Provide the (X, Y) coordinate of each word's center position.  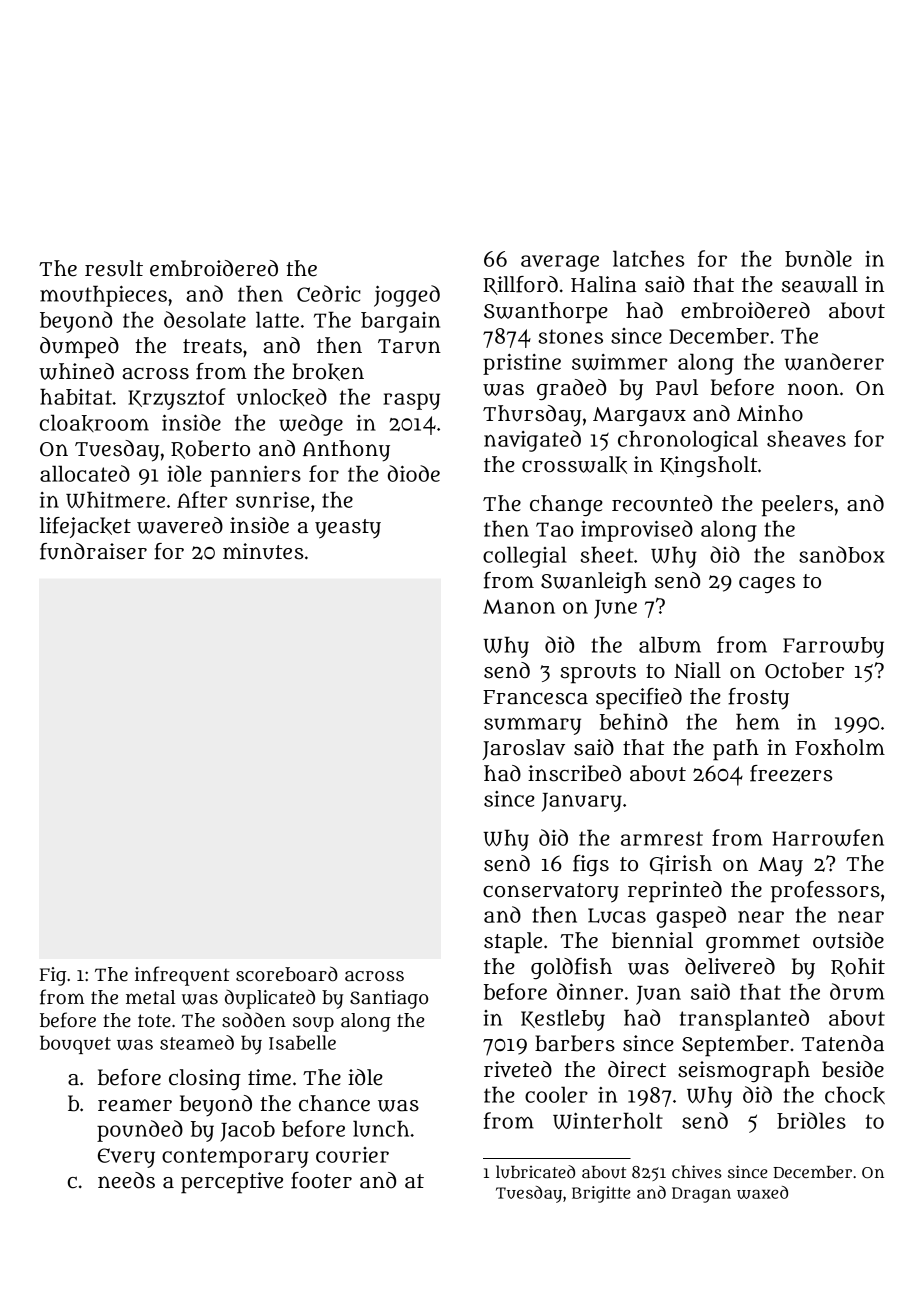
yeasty (348, 529)
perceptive (232, 1183)
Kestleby (563, 1020)
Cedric (329, 293)
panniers (255, 476)
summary (532, 726)
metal (151, 997)
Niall (697, 670)
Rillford (520, 285)
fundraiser (93, 551)
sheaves (806, 438)
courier (352, 1155)
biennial (652, 940)
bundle (818, 258)
